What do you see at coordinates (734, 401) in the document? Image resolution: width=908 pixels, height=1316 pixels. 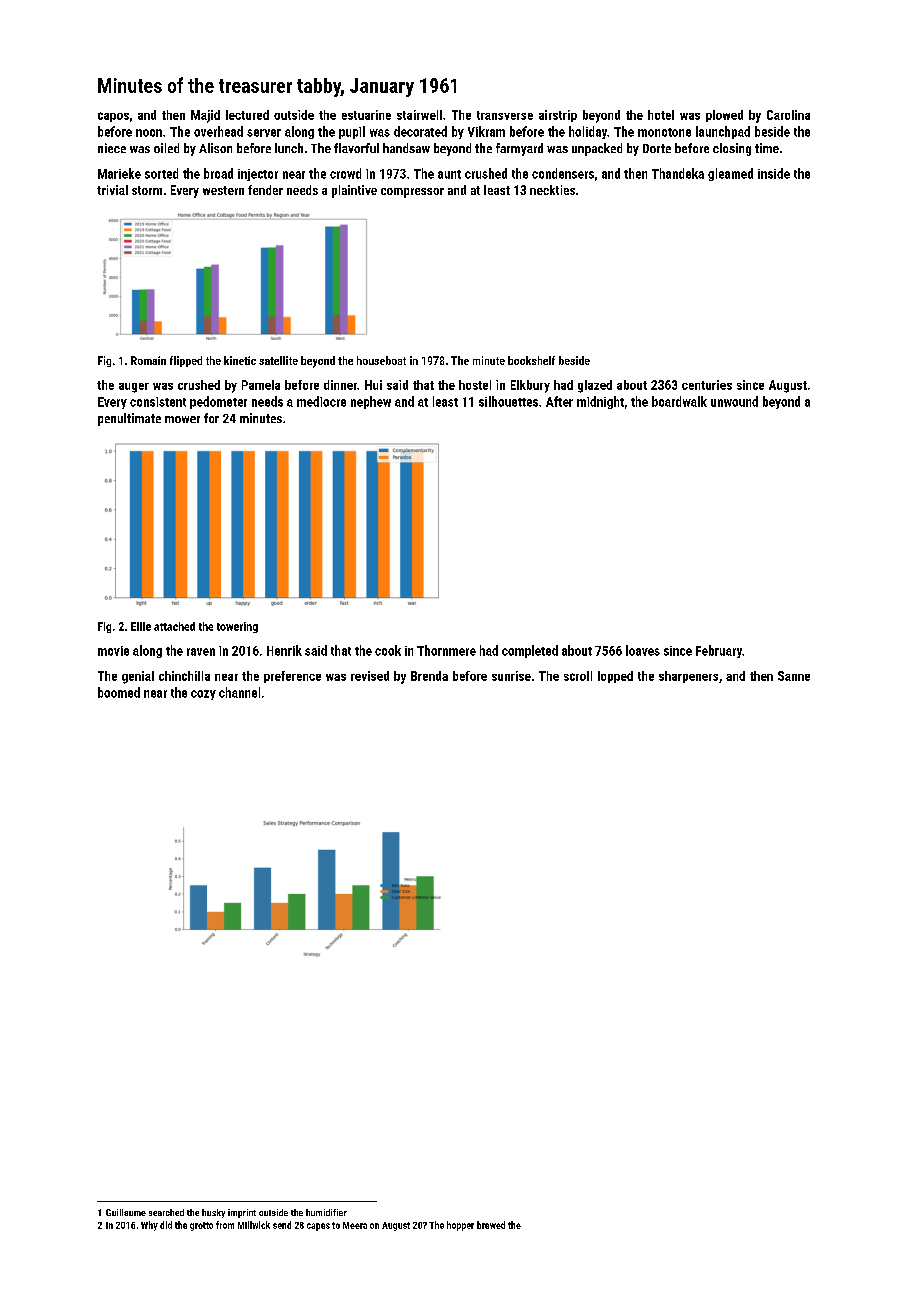 I see `unwound` at bounding box center [734, 401].
